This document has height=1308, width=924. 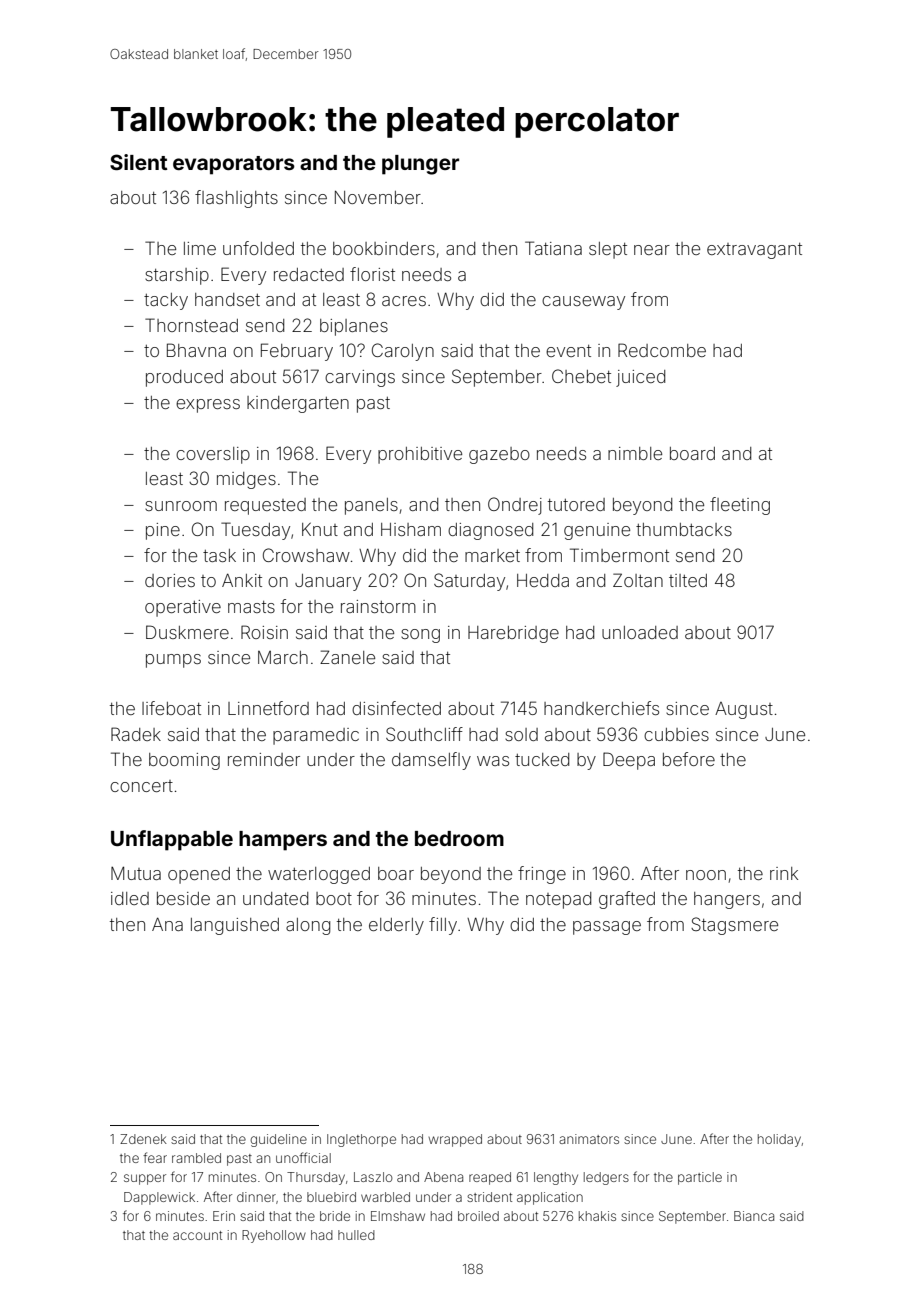 I want to click on panels, so click(x=371, y=506).
